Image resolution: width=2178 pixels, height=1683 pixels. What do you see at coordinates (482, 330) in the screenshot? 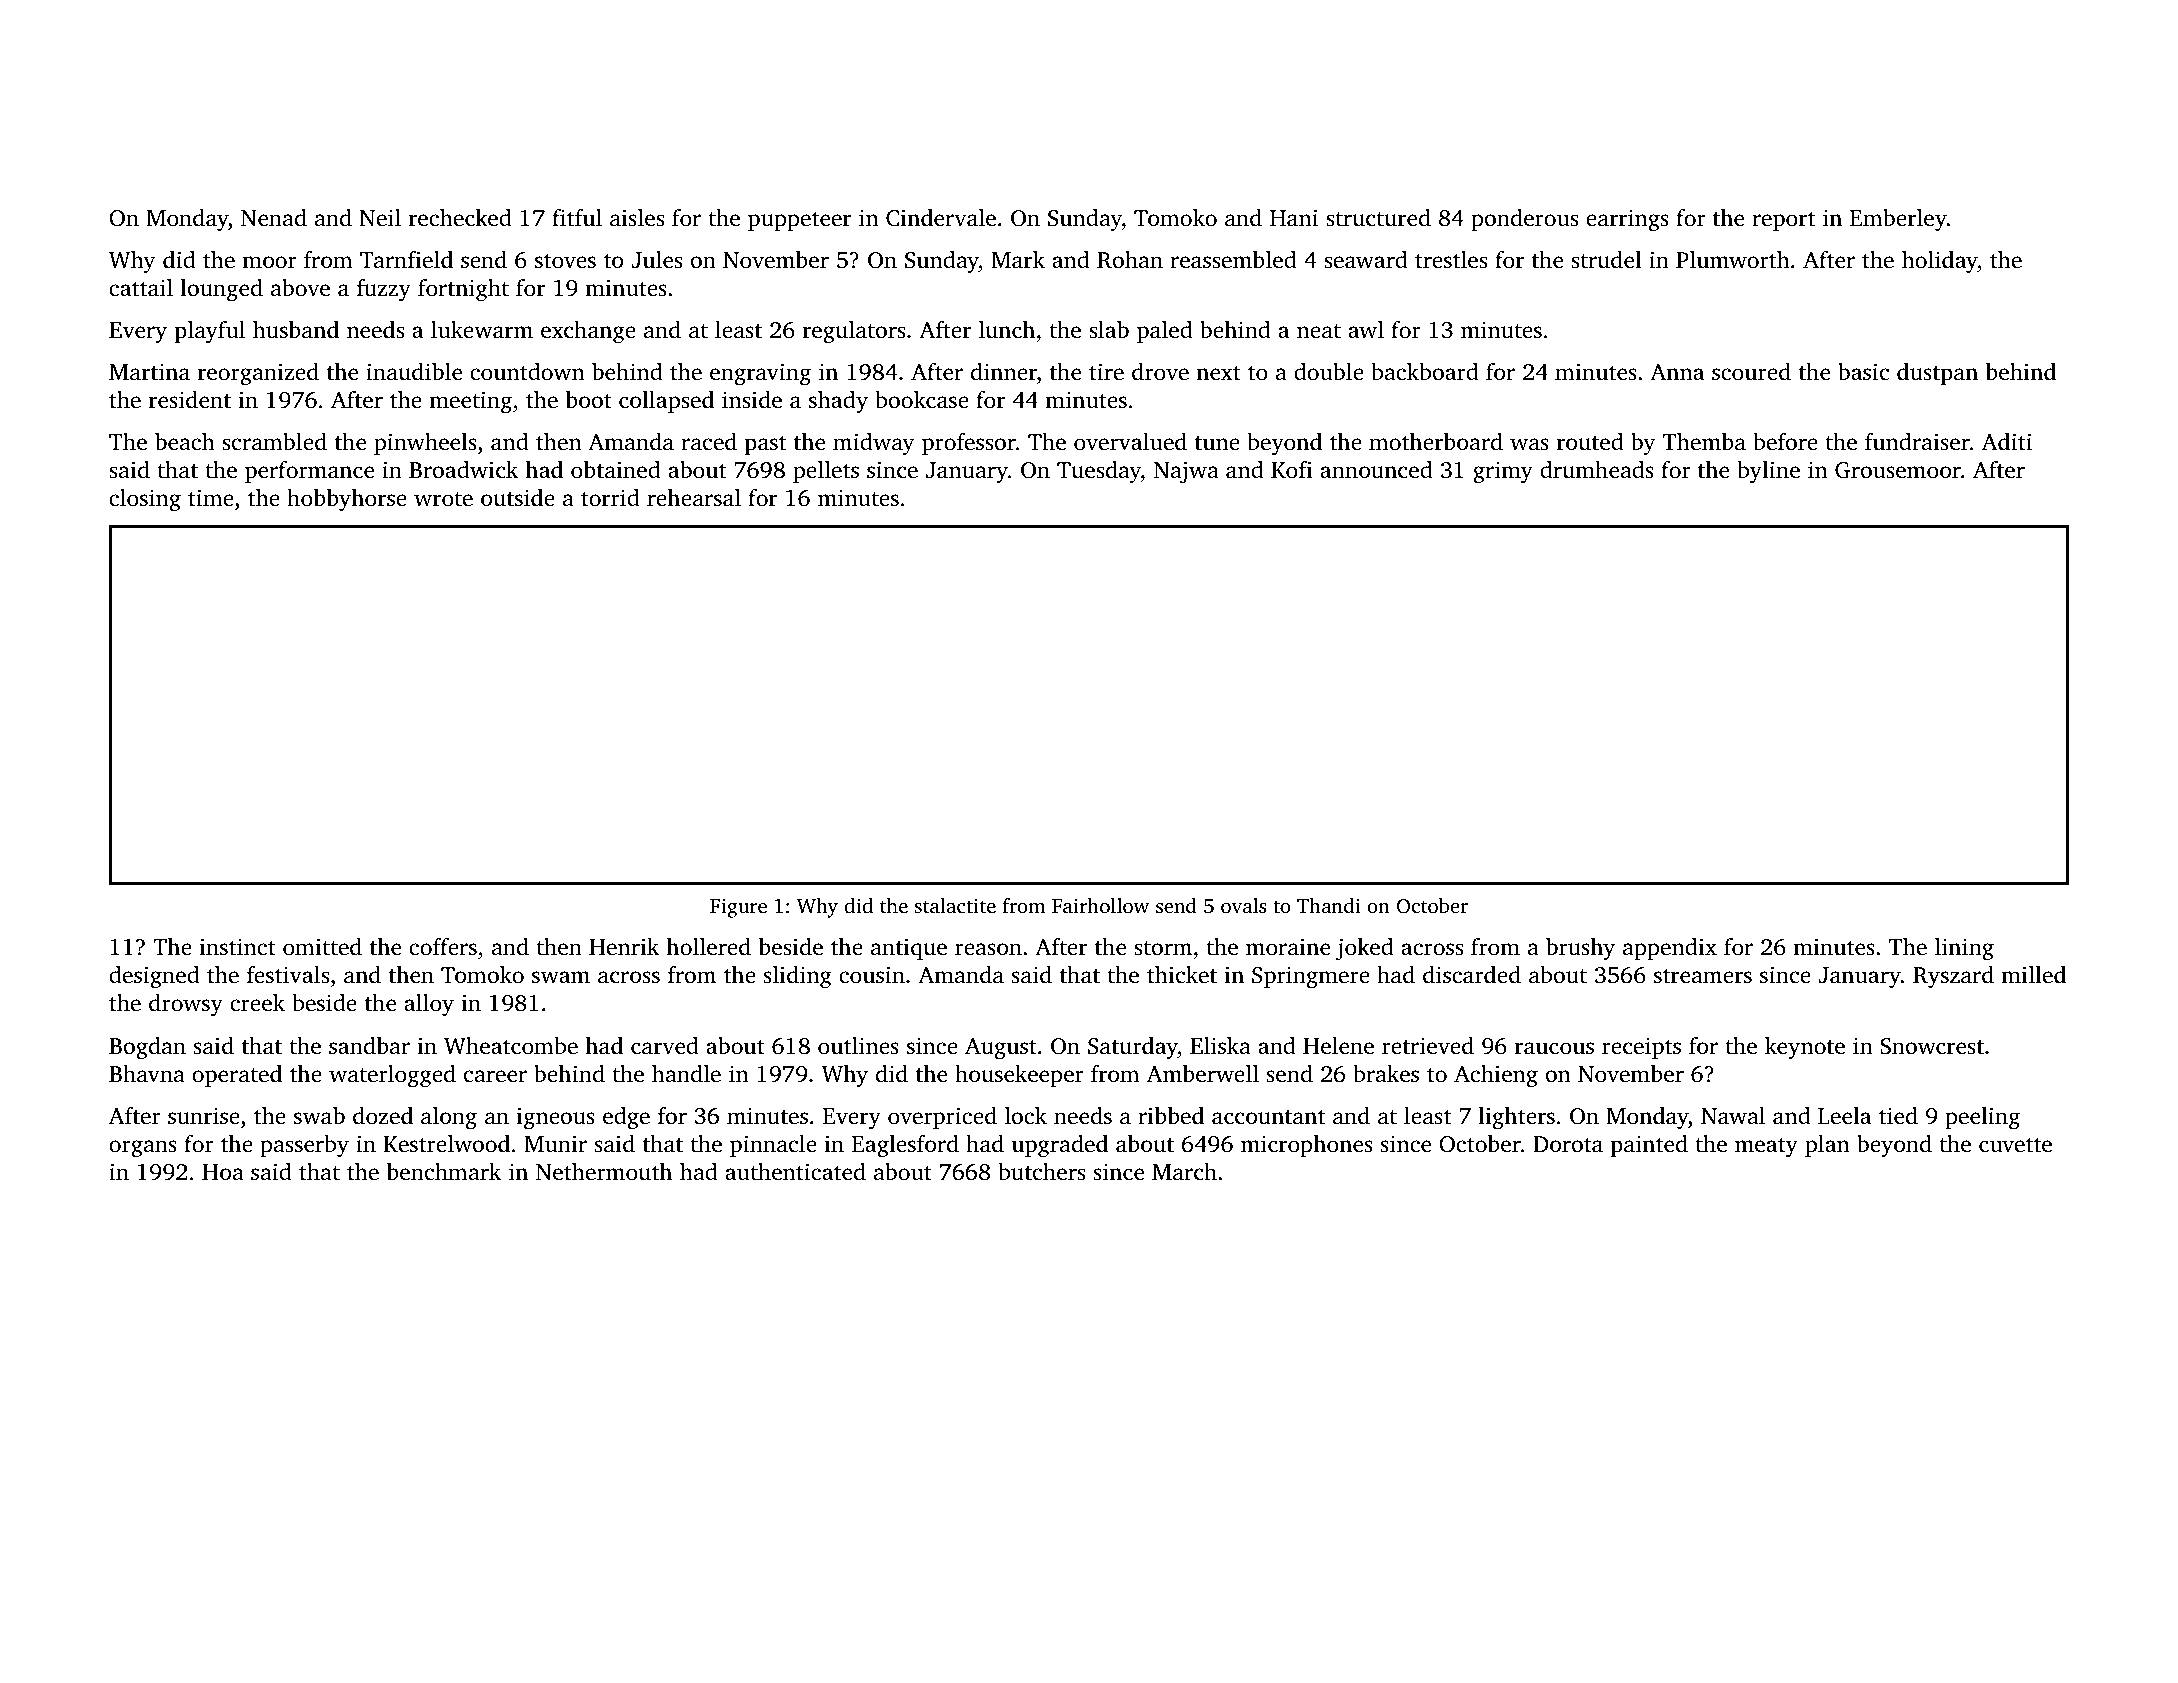
I see `lukewarm` at bounding box center [482, 330].
